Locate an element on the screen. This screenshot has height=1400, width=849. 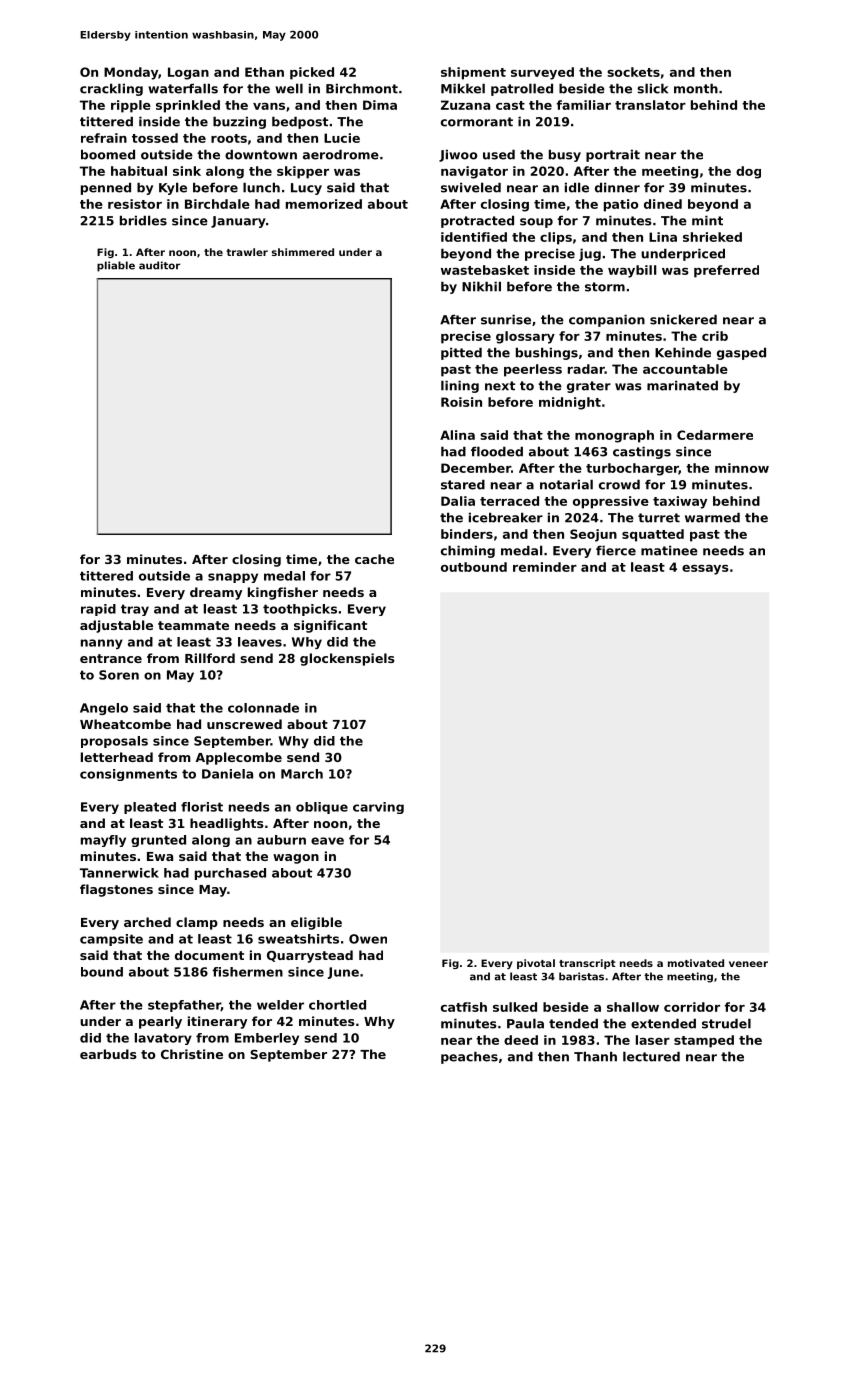
familiar is located at coordinates (583, 105).
